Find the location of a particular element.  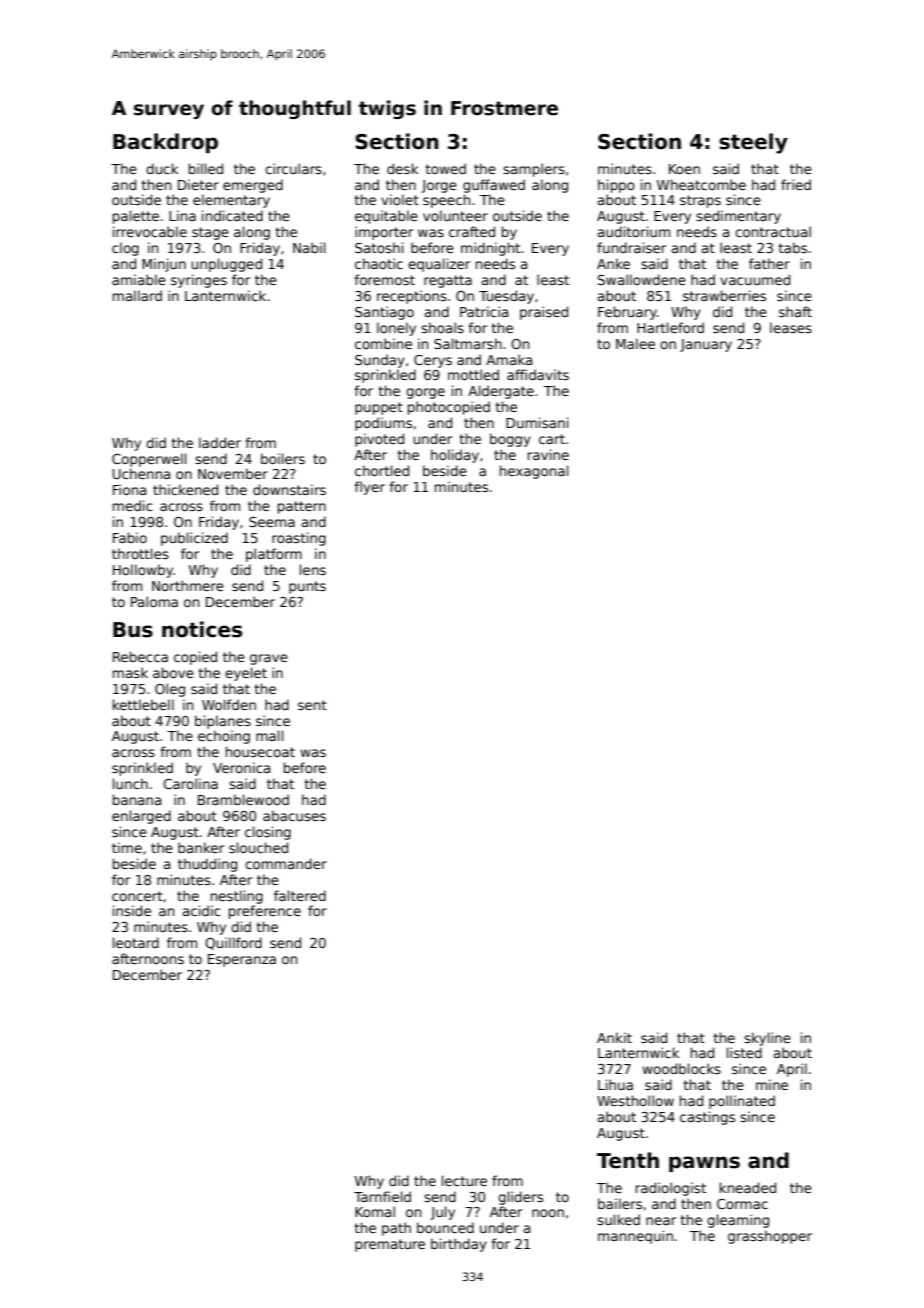

Tarnfield is located at coordinates (382, 1196).
